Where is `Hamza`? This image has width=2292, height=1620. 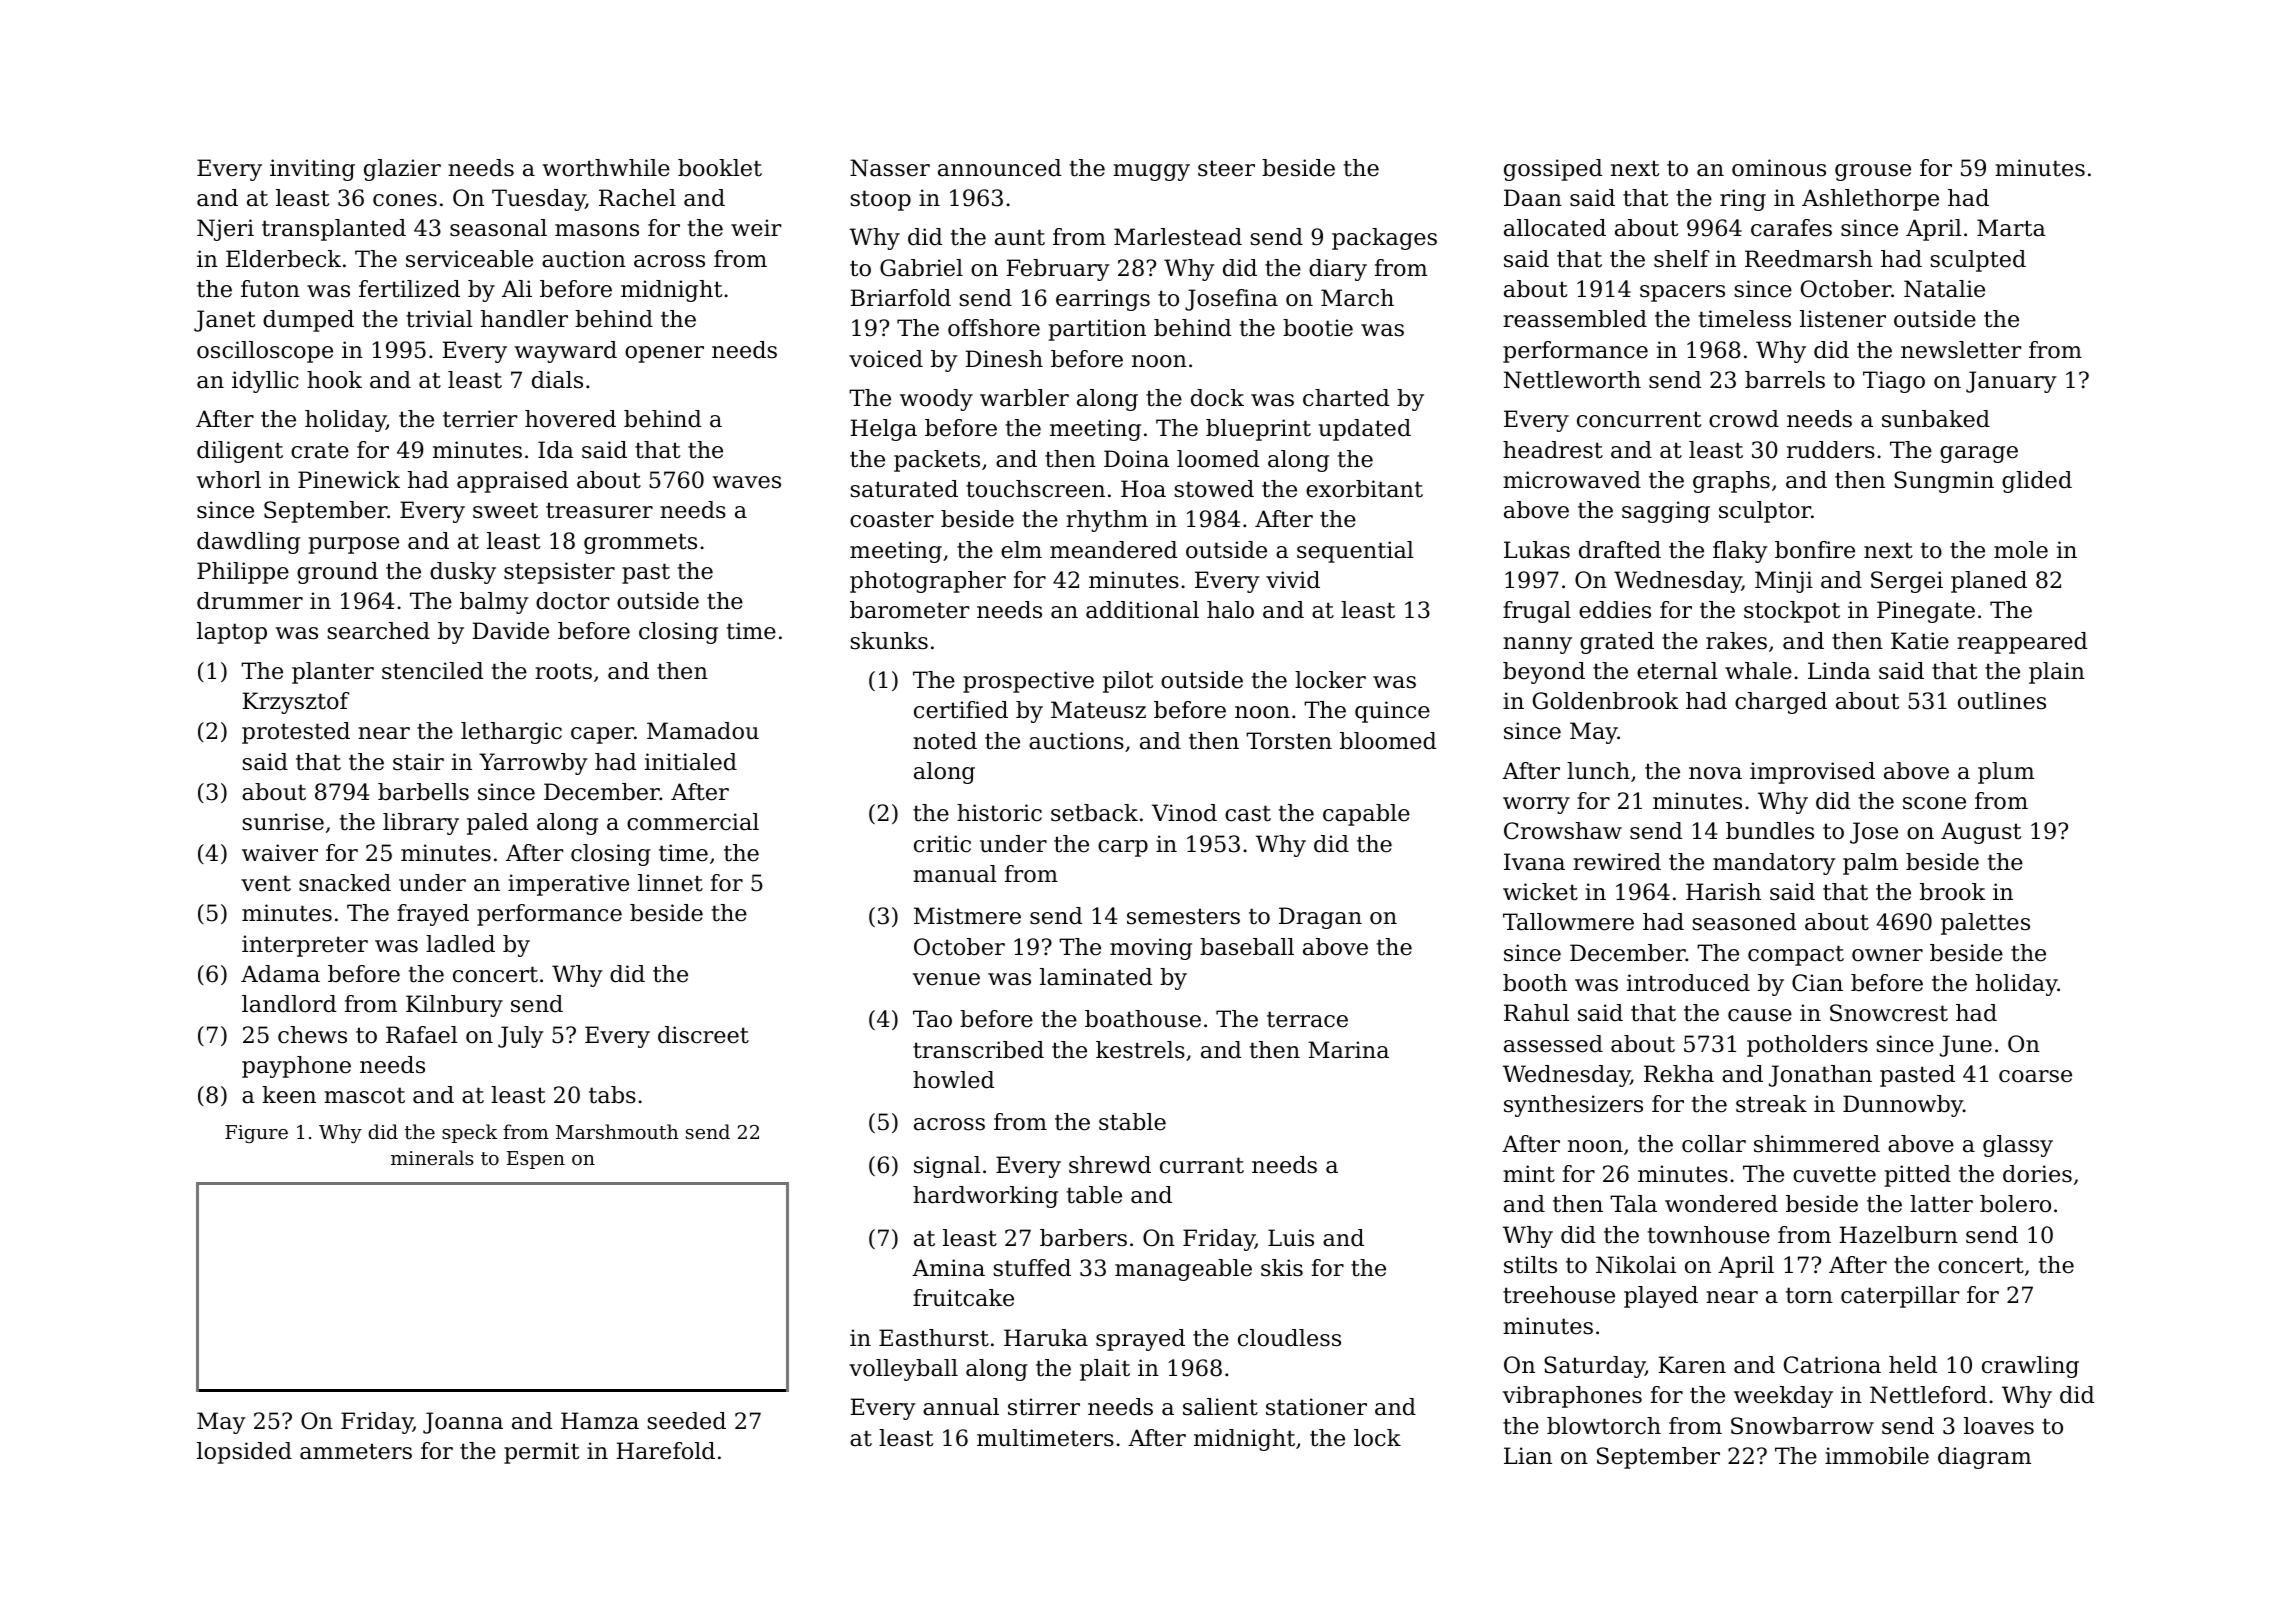 Hamza is located at coordinates (600, 1421).
